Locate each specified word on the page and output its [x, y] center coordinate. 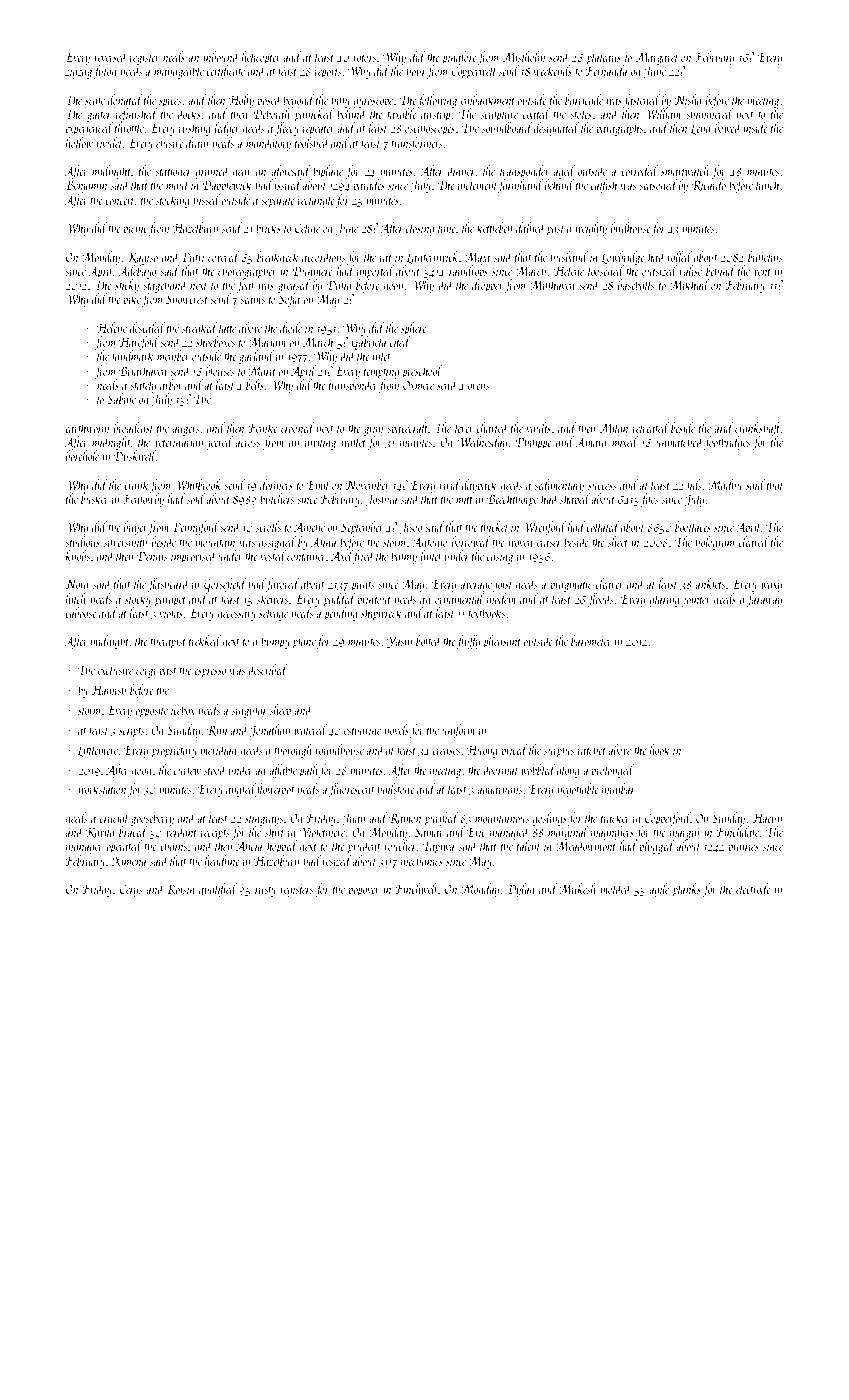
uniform [458, 731]
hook [660, 749]
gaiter [99, 116]
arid [724, 427]
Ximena [129, 861]
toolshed [312, 142]
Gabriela [368, 343]
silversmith [125, 541]
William [662, 113]
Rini [217, 730]
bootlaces [693, 526]
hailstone [396, 788]
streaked [200, 327]
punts [362, 587]
